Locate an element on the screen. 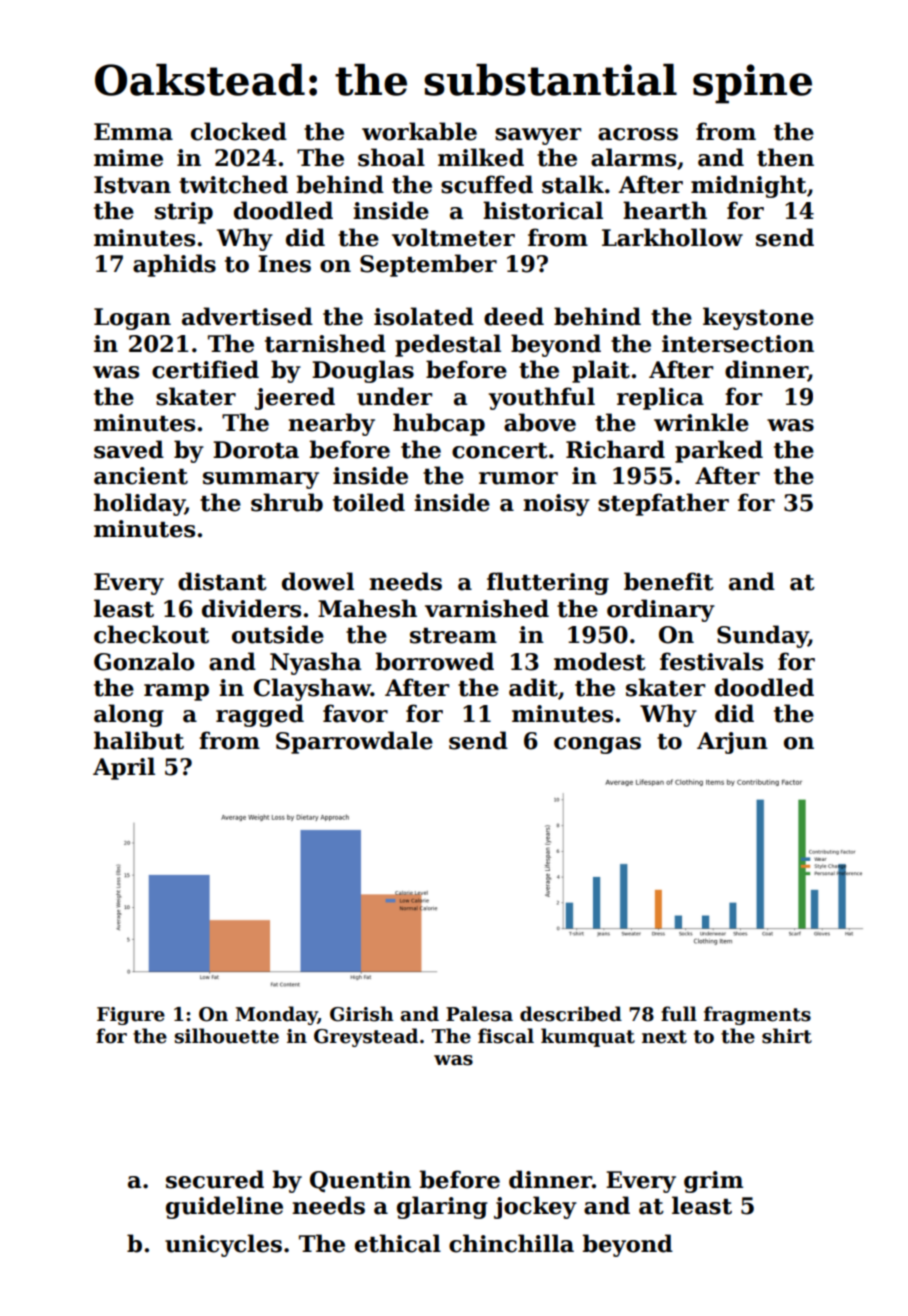  festivals is located at coordinates (711, 661).
